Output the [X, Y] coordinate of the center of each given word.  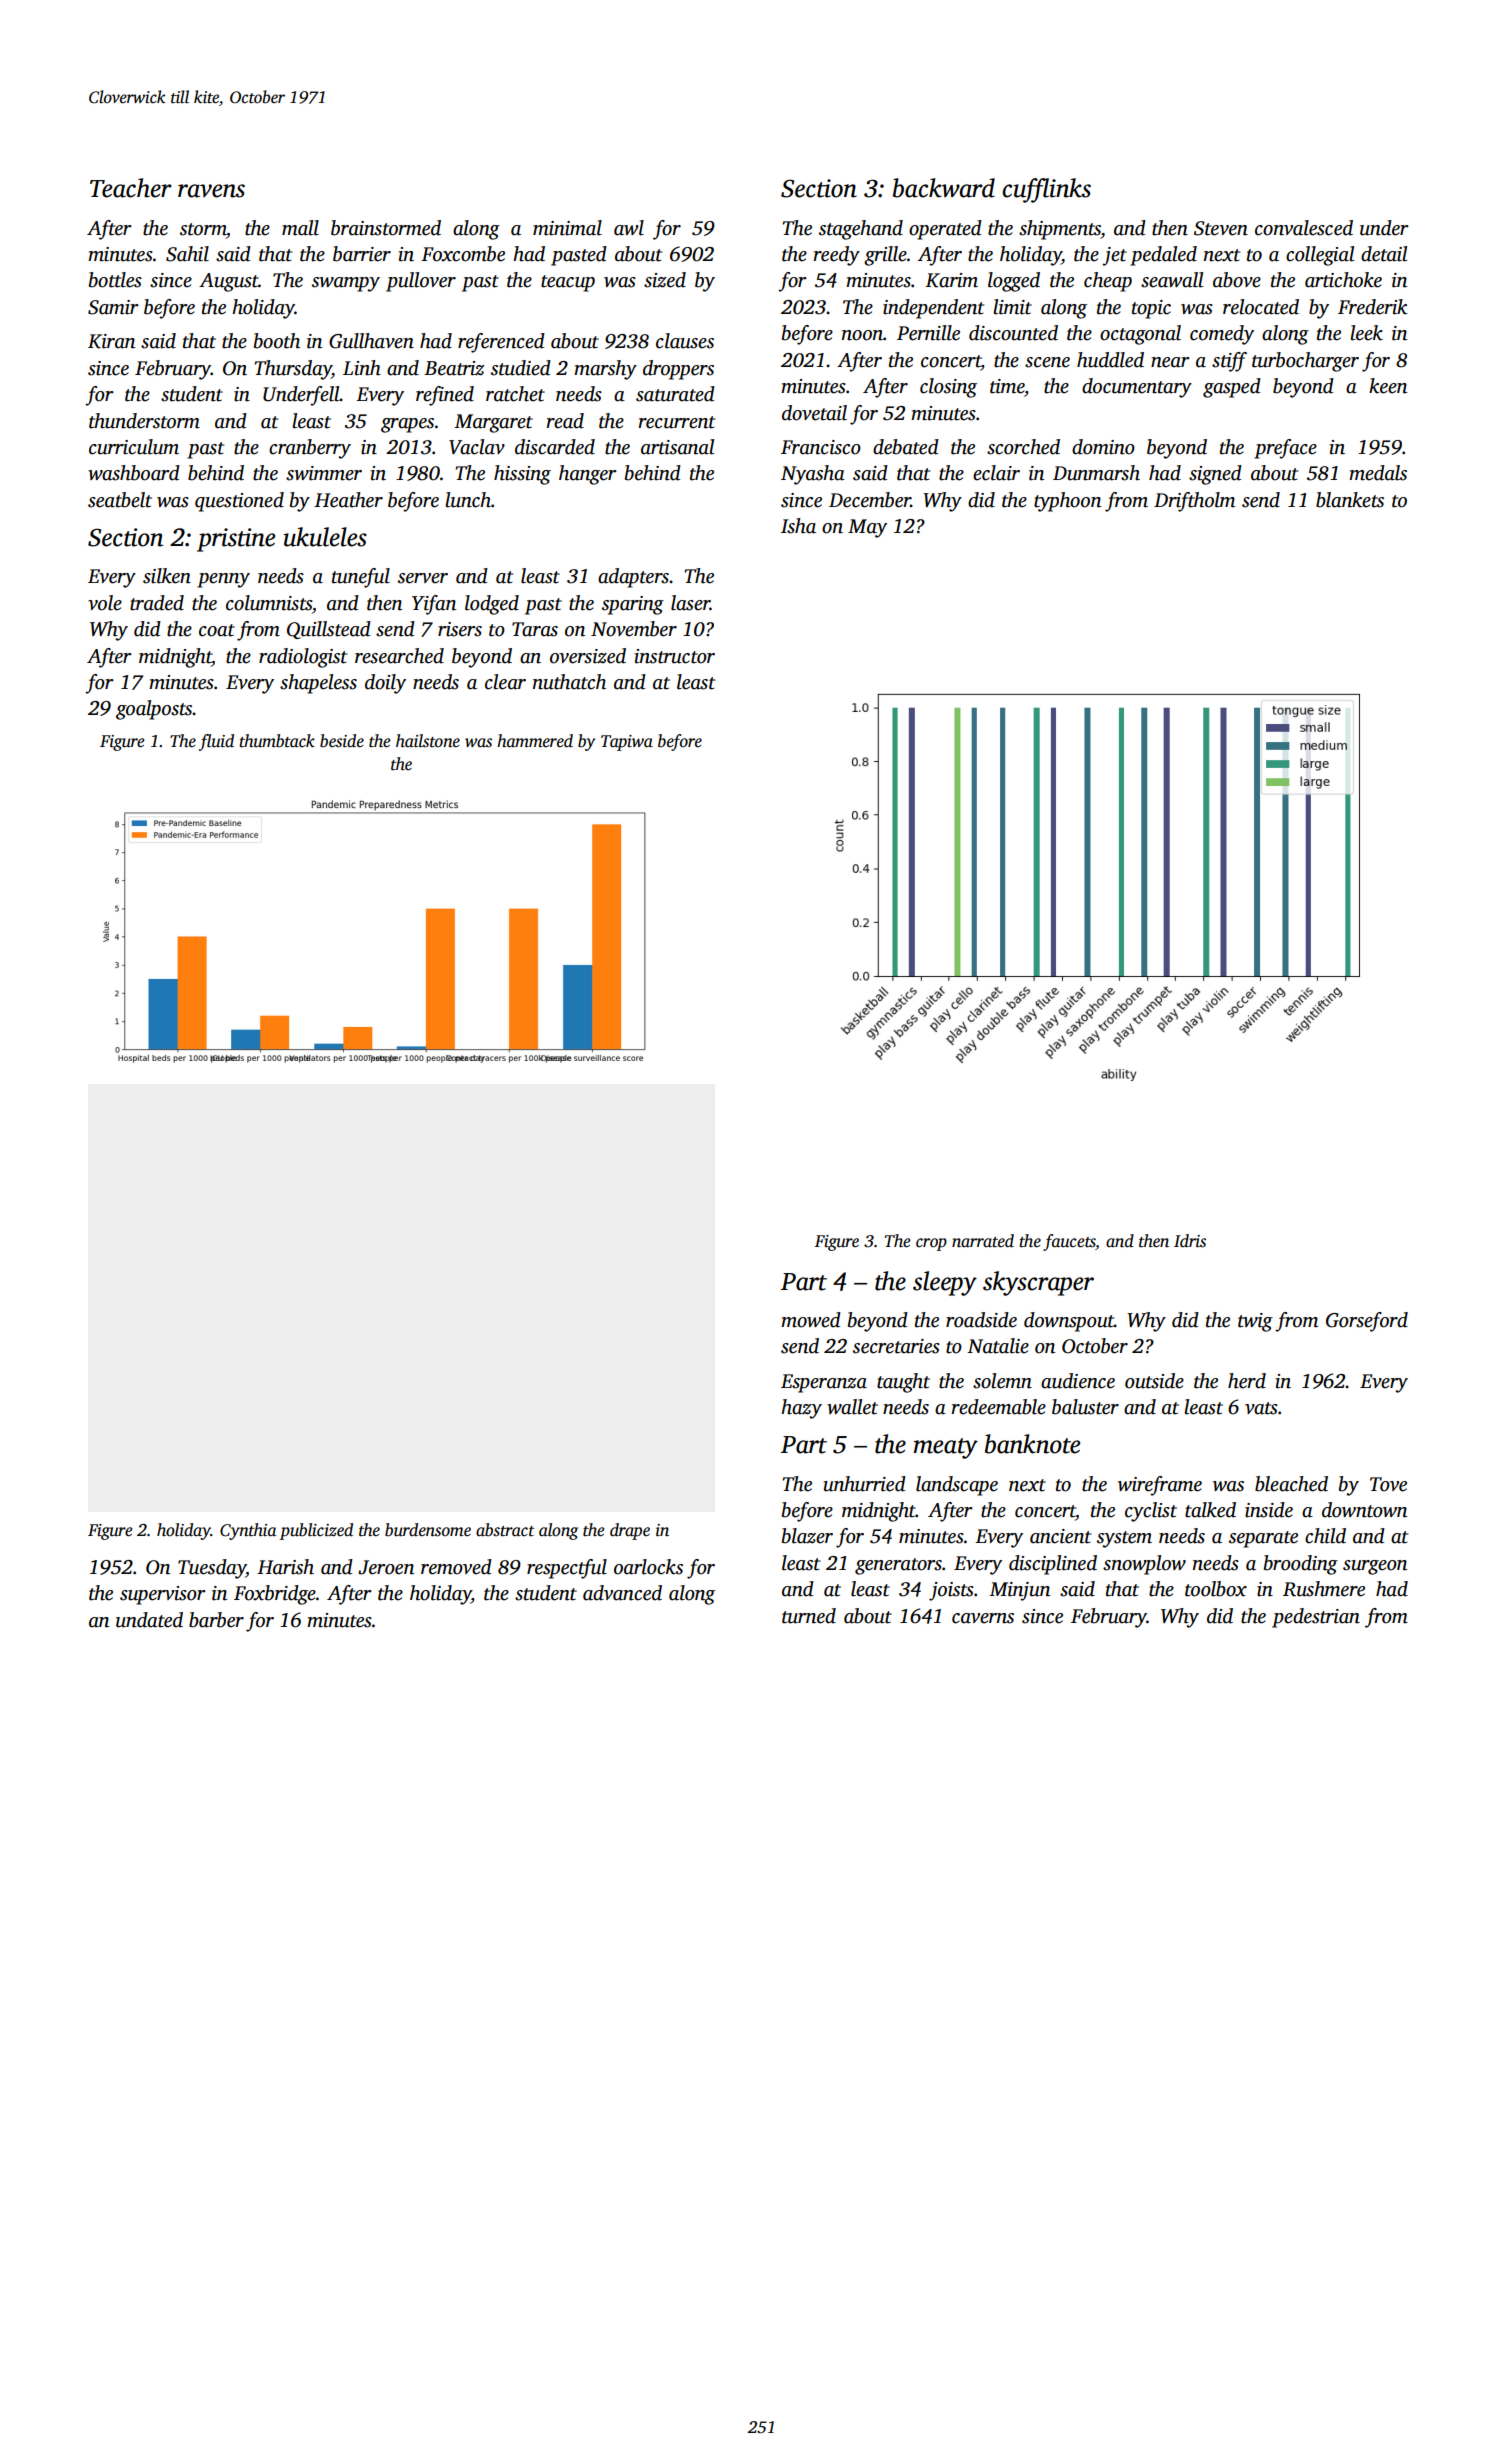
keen [1388, 386]
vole [105, 603]
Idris [1190, 1241]
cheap [1108, 282]
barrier [362, 254]
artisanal [677, 447]
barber [216, 1620]
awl [629, 228]
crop [931, 1244]
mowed [811, 1320]
